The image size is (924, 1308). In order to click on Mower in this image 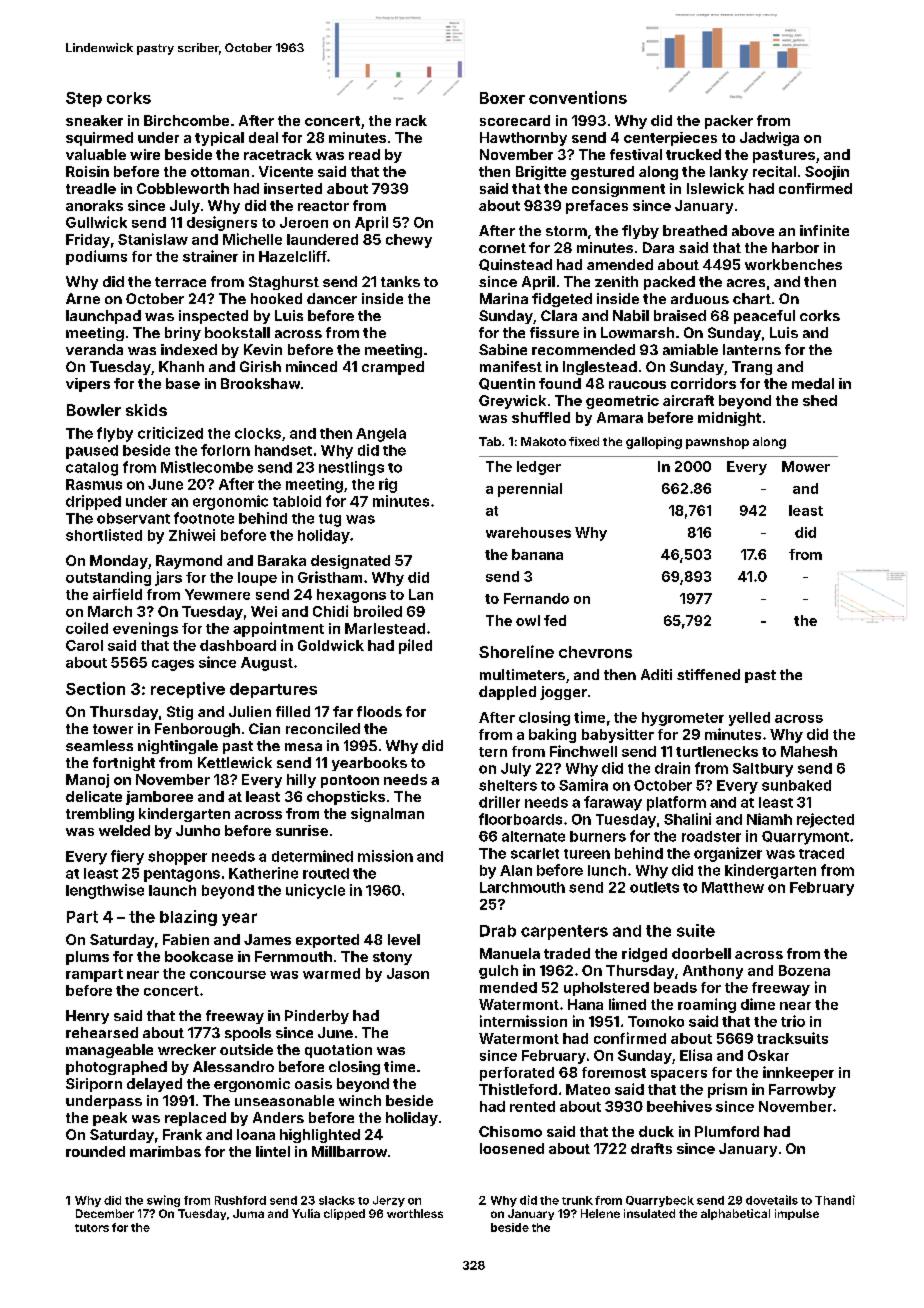, I will do `click(806, 466)`.
